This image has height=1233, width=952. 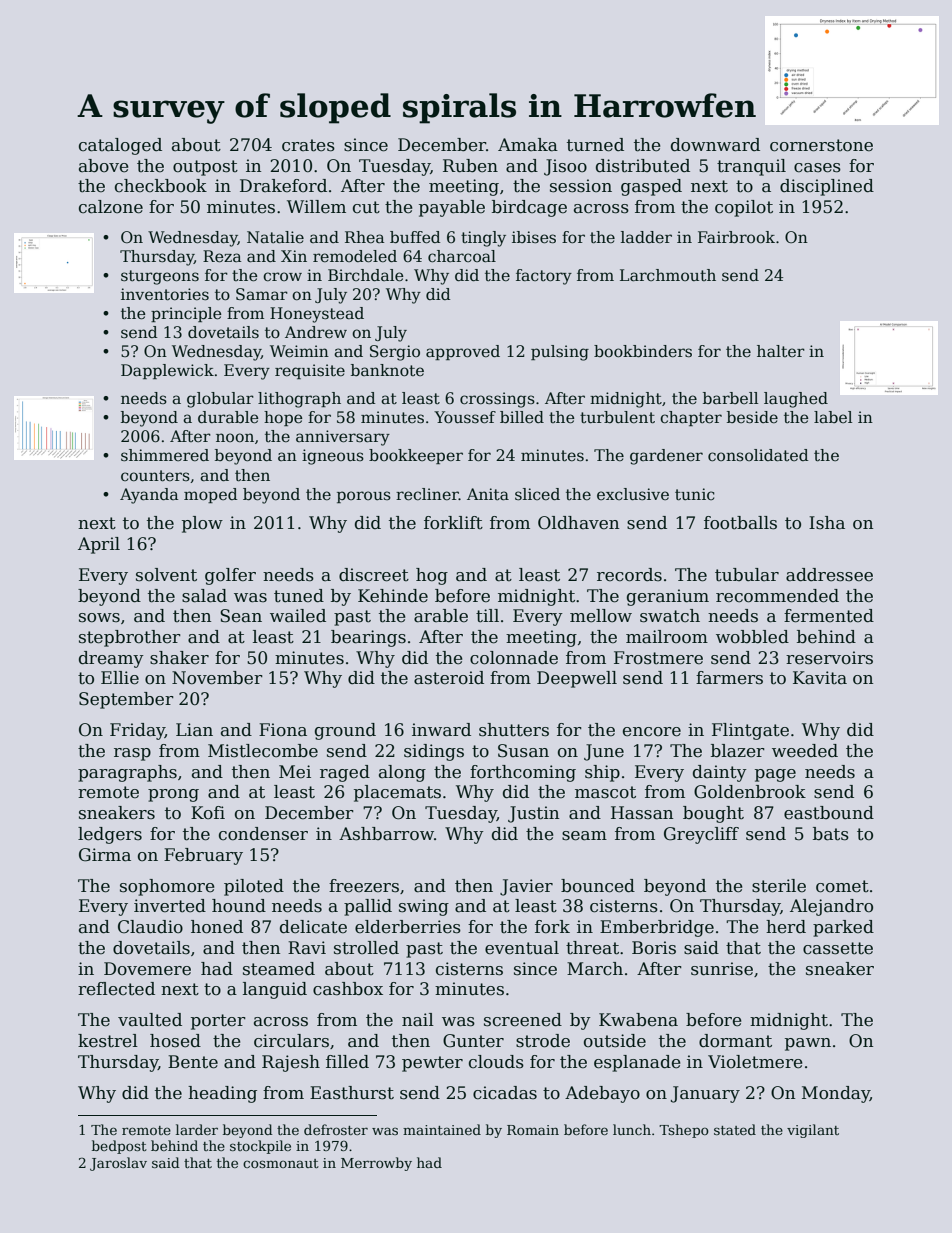 I want to click on Ayanda, so click(x=149, y=496).
